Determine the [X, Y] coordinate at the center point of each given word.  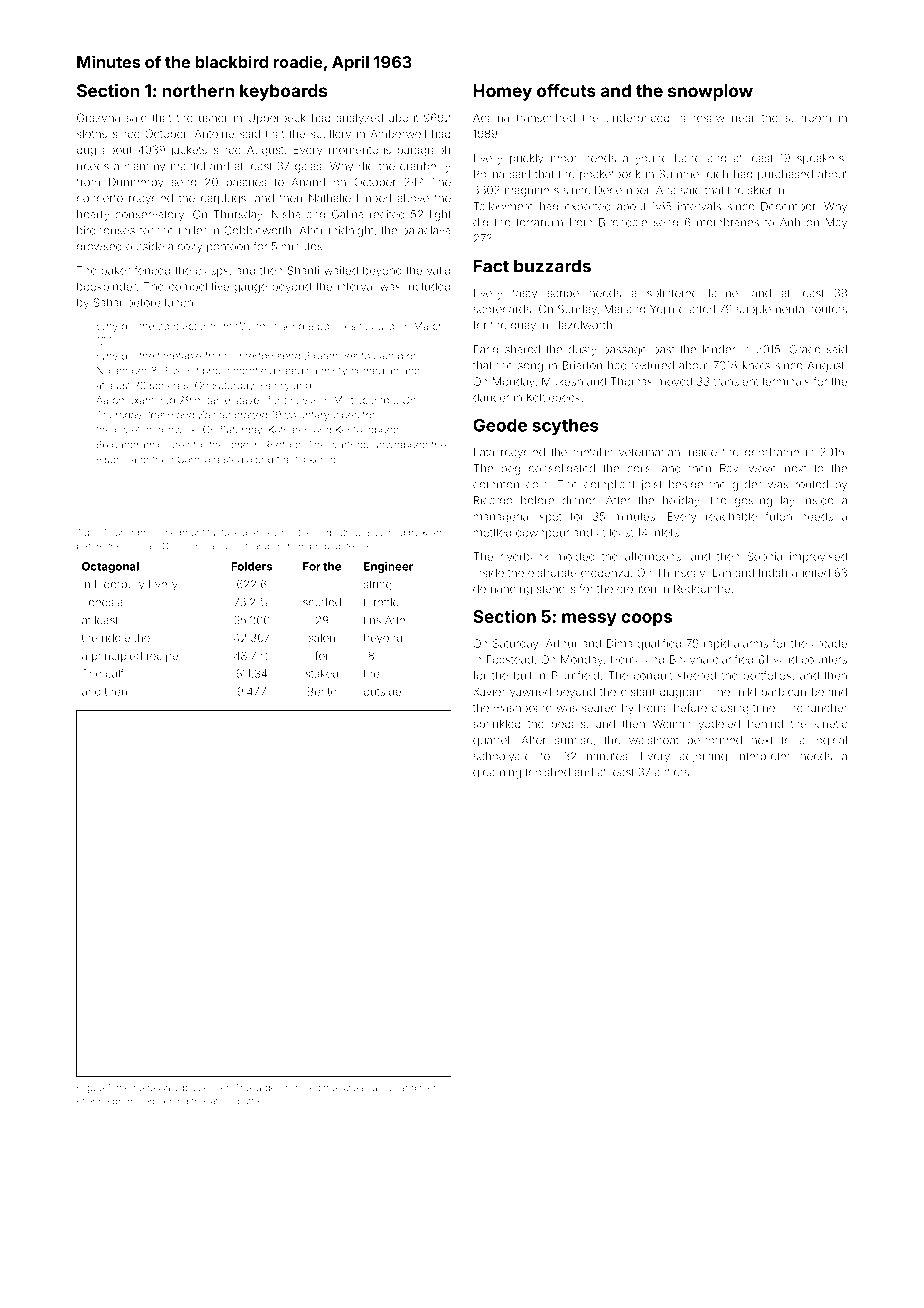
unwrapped [400, 446]
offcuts [566, 90]
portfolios [767, 676]
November [122, 371]
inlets [665, 532]
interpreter [763, 757]
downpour [542, 533]
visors [110, 459]
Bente [322, 691]
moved [674, 381]
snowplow [710, 92]
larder [267, 1088]
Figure [90, 1089]
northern [198, 90]
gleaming [497, 773]
